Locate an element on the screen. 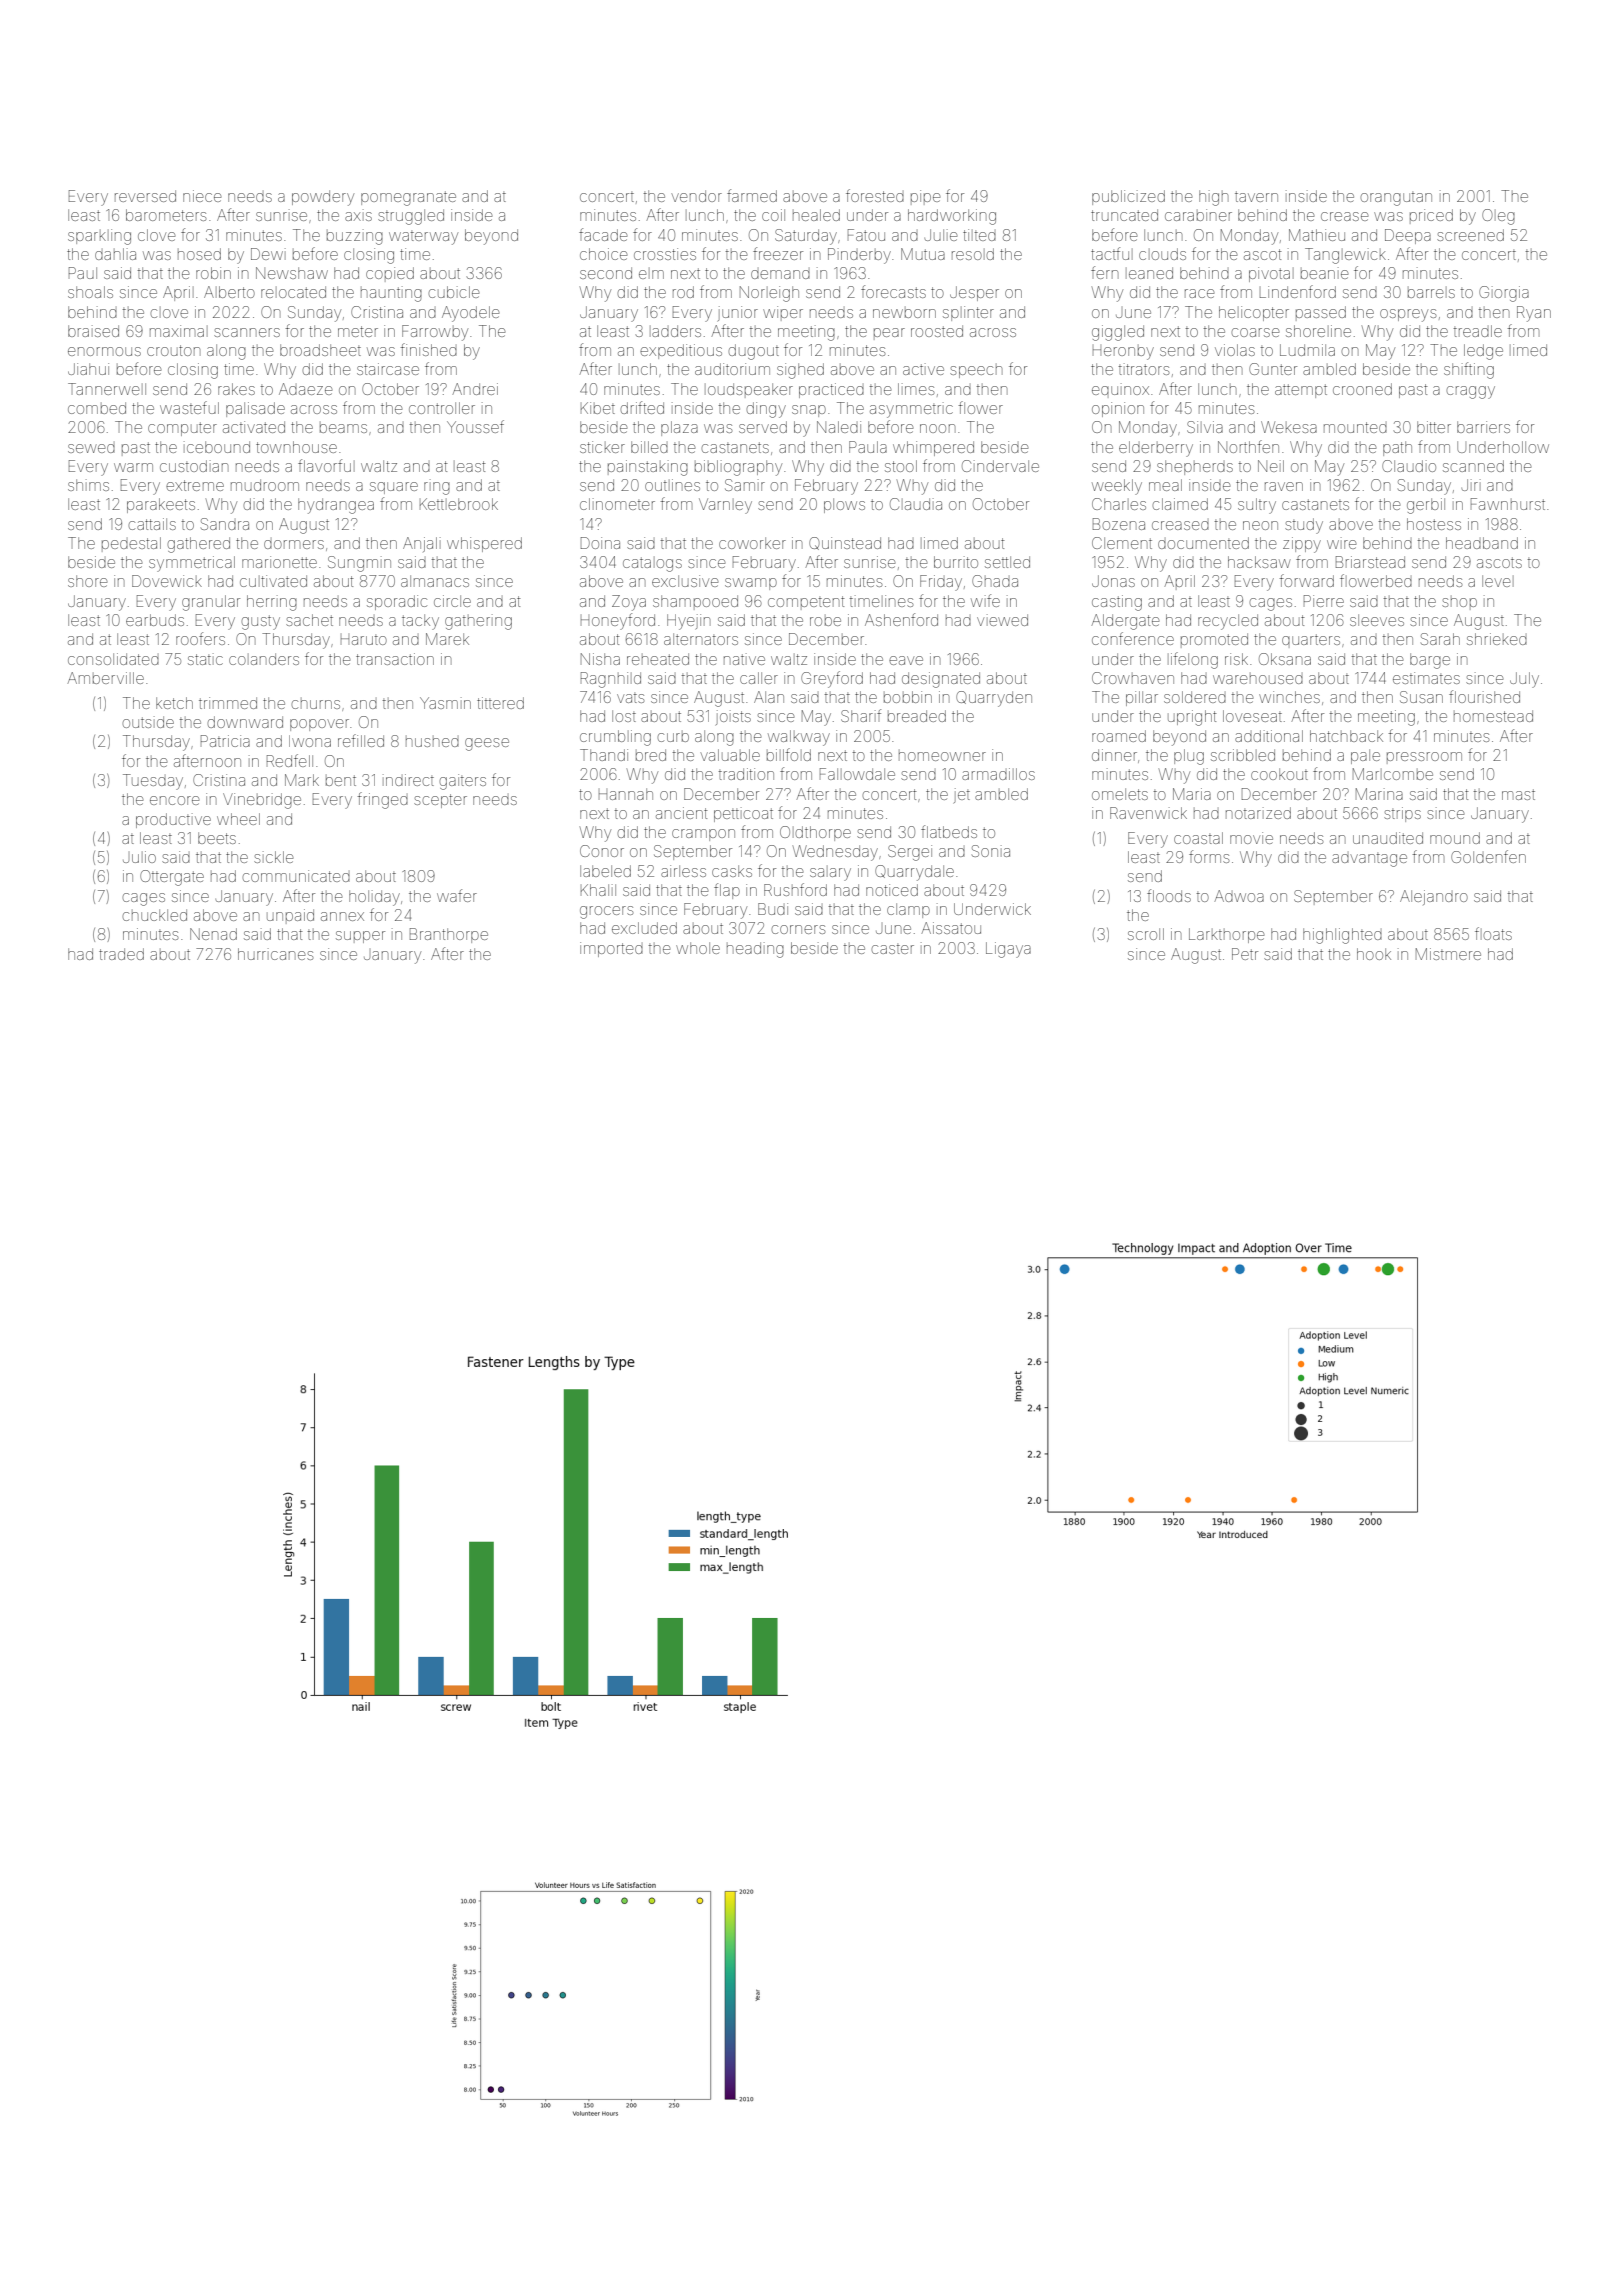 The height and width of the screenshot is (2292, 1620). notarized is located at coordinates (1258, 813).
